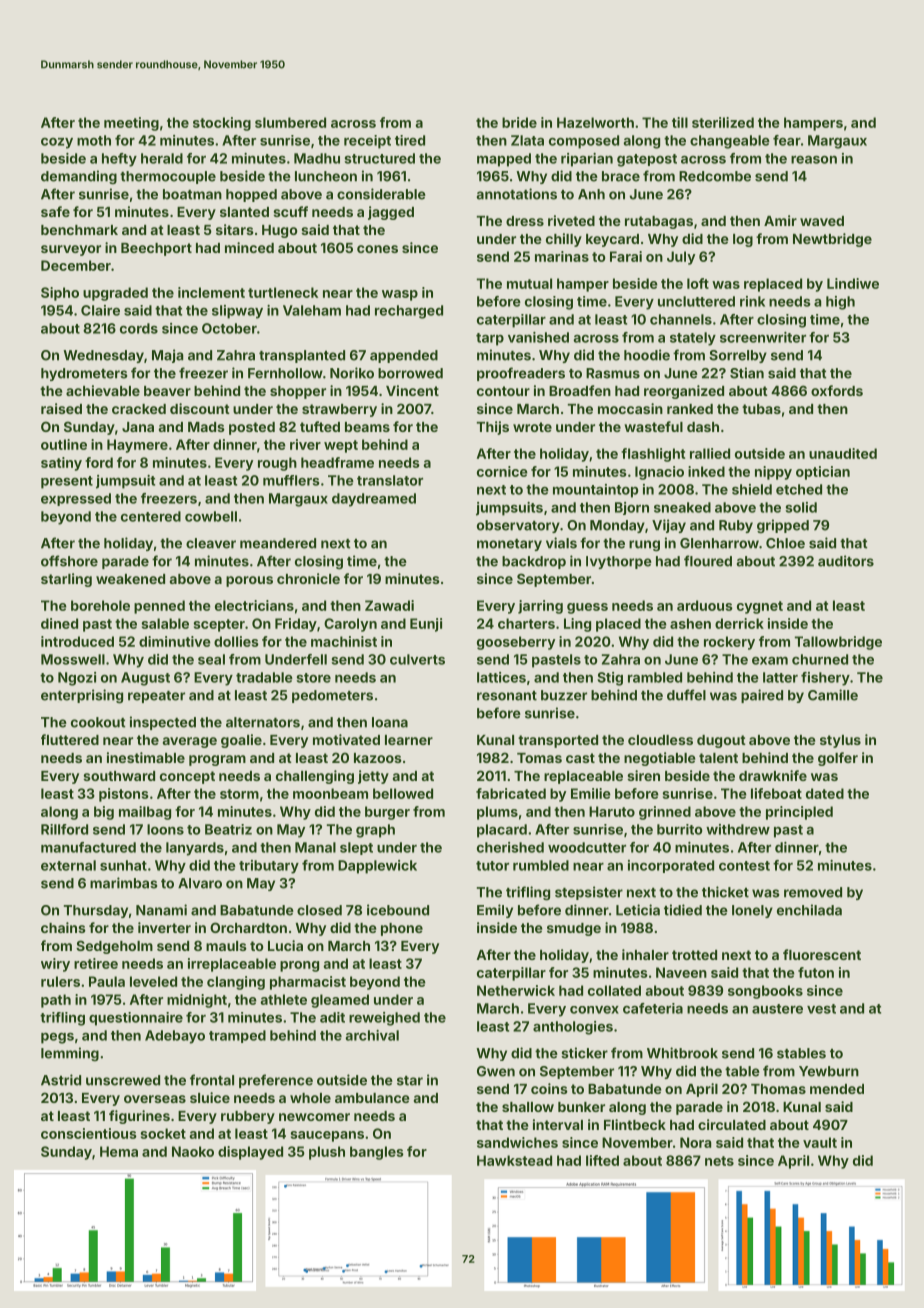 The width and height of the page is (924, 1308). Describe the element at coordinates (655, 677) in the page. I see `rambled` at that location.
